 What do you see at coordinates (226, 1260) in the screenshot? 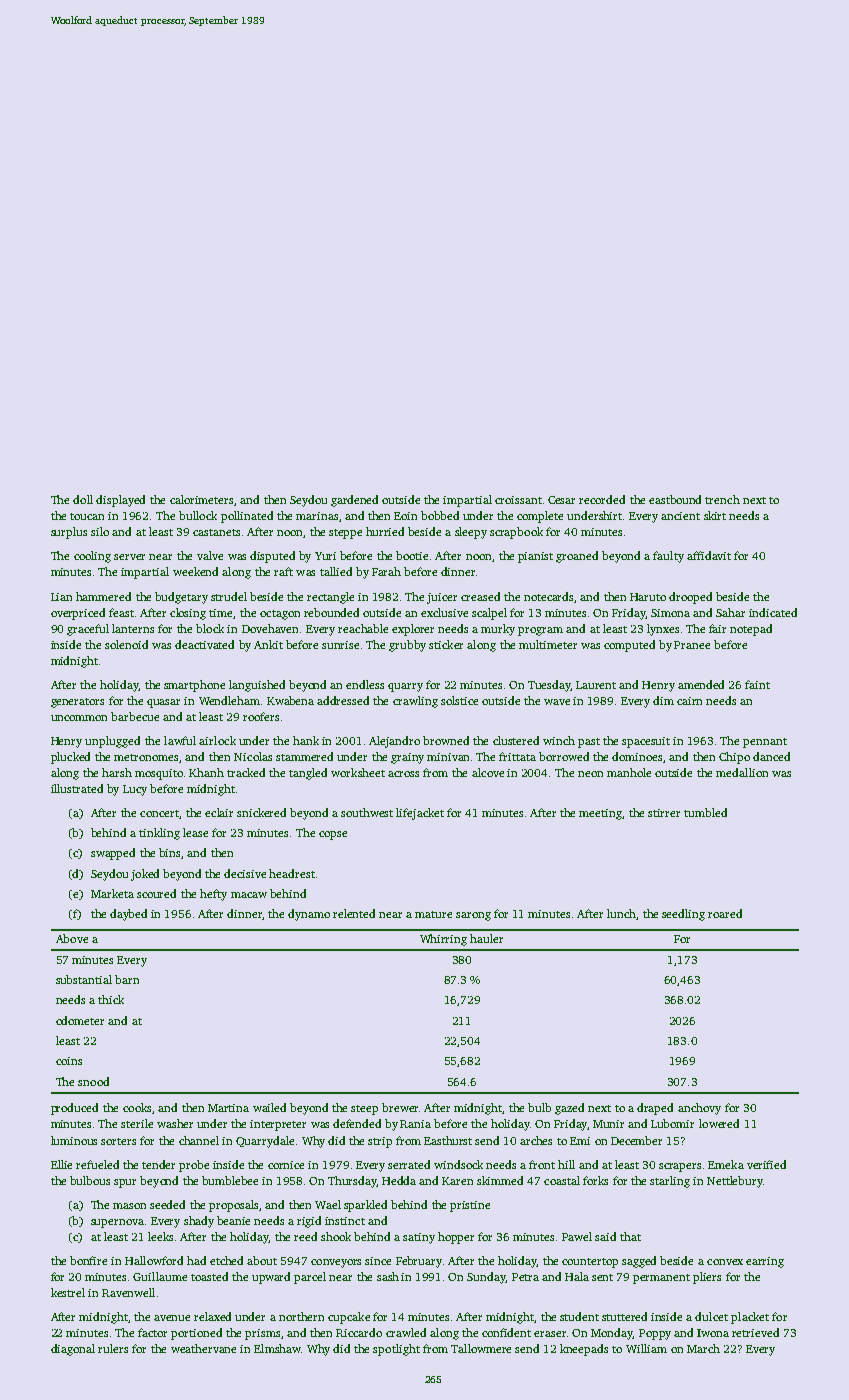
I see `etched` at bounding box center [226, 1260].
